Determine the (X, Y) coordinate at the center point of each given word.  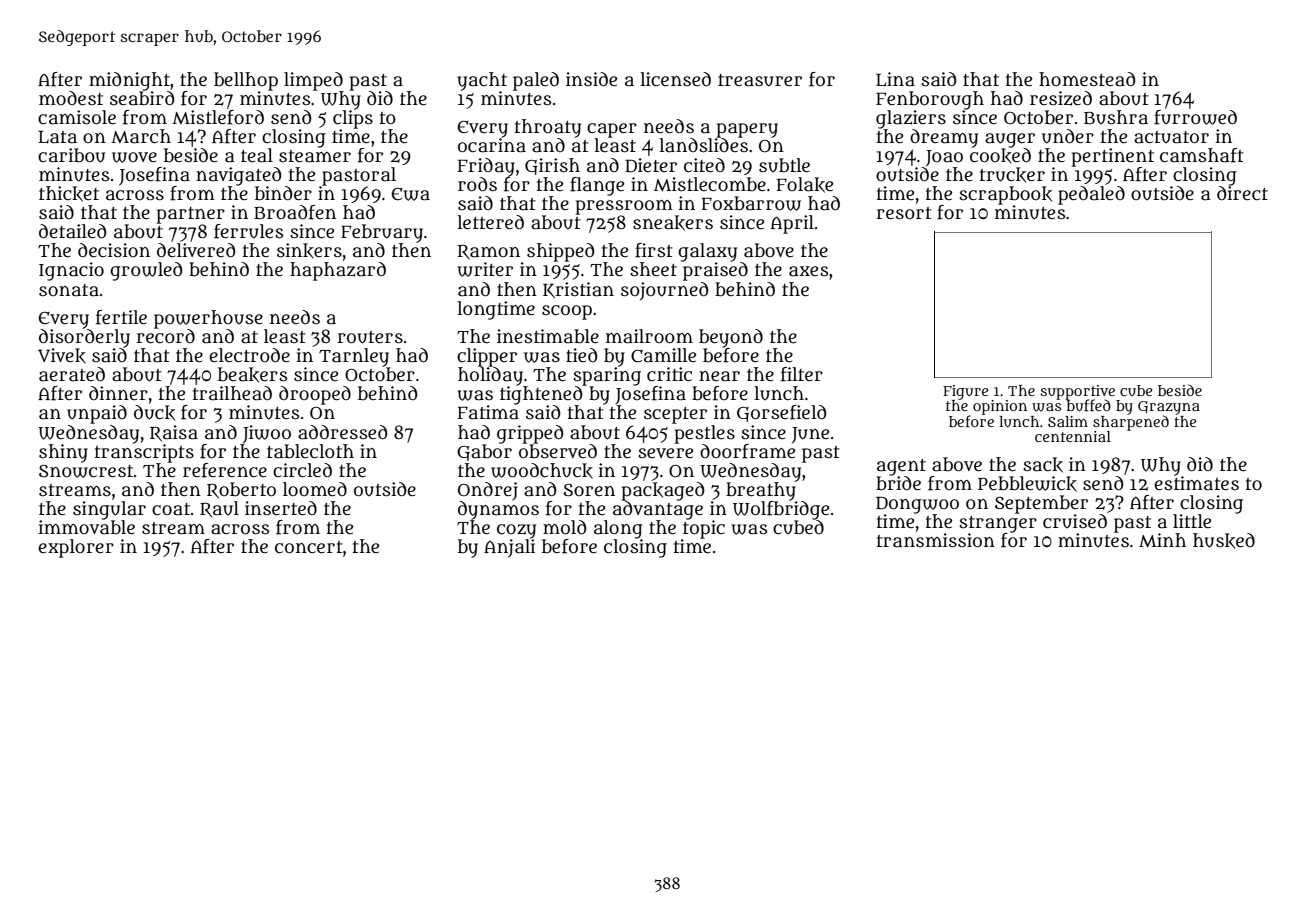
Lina (895, 79)
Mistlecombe (710, 184)
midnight (129, 81)
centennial (1073, 436)
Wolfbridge (781, 509)
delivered (196, 250)
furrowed (1195, 117)
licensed (675, 79)
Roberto (241, 490)
